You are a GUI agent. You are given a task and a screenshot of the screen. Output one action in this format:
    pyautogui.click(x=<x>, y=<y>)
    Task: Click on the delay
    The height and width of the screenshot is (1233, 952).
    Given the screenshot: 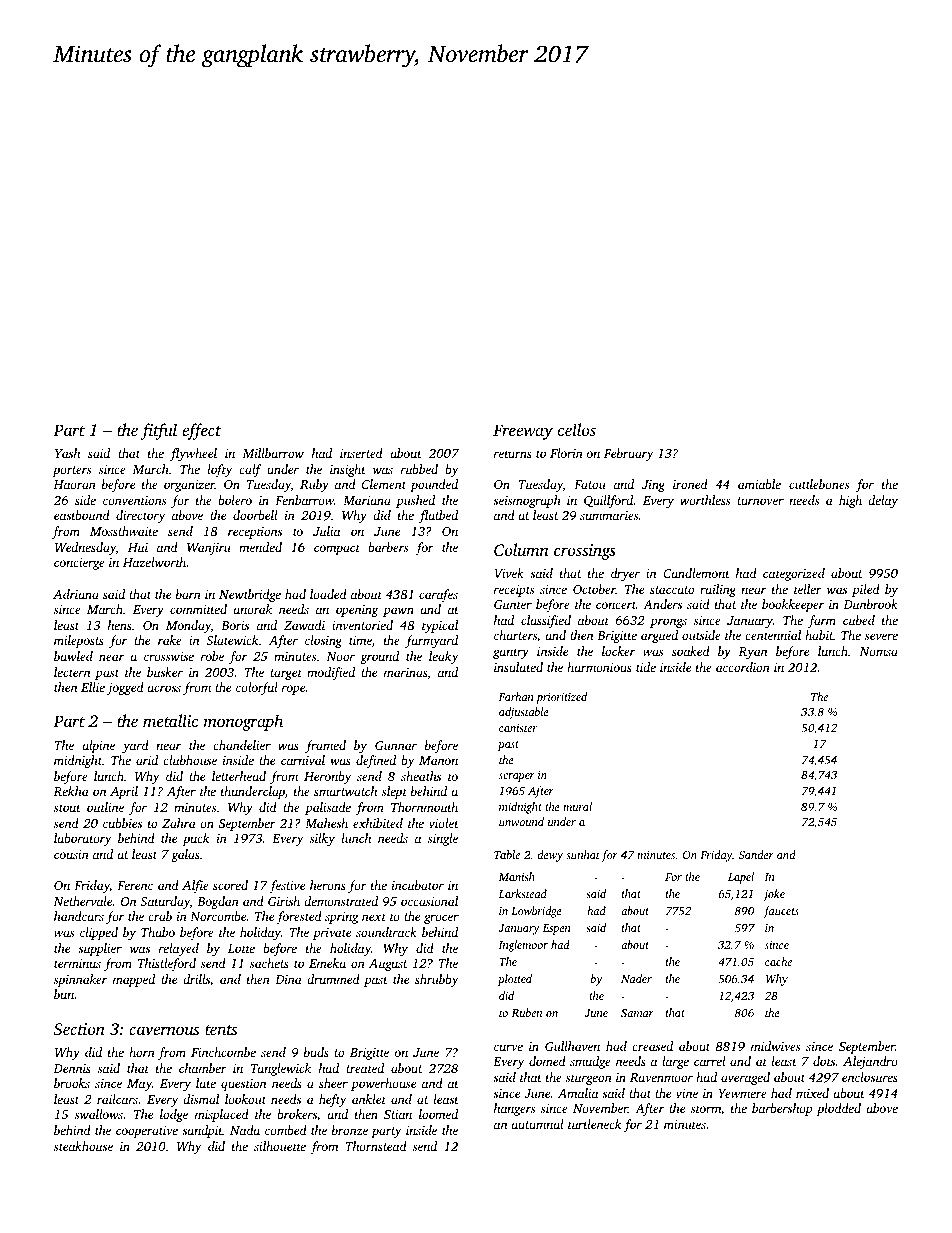 What is the action you would take?
    pyautogui.click(x=883, y=501)
